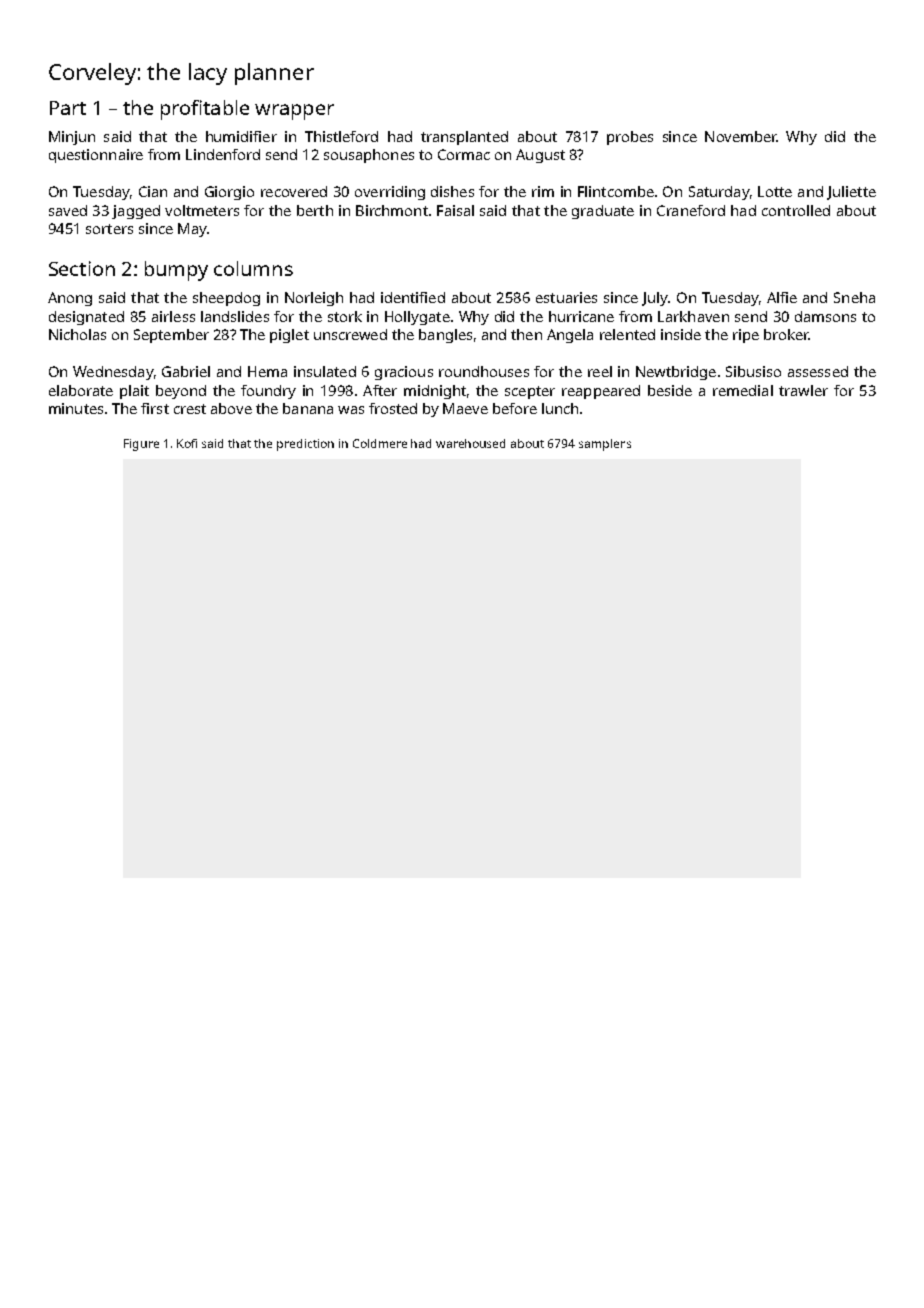  What do you see at coordinates (77, 334) in the screenshot?
I see `Nicholas` at bounding box center [77, 334].
